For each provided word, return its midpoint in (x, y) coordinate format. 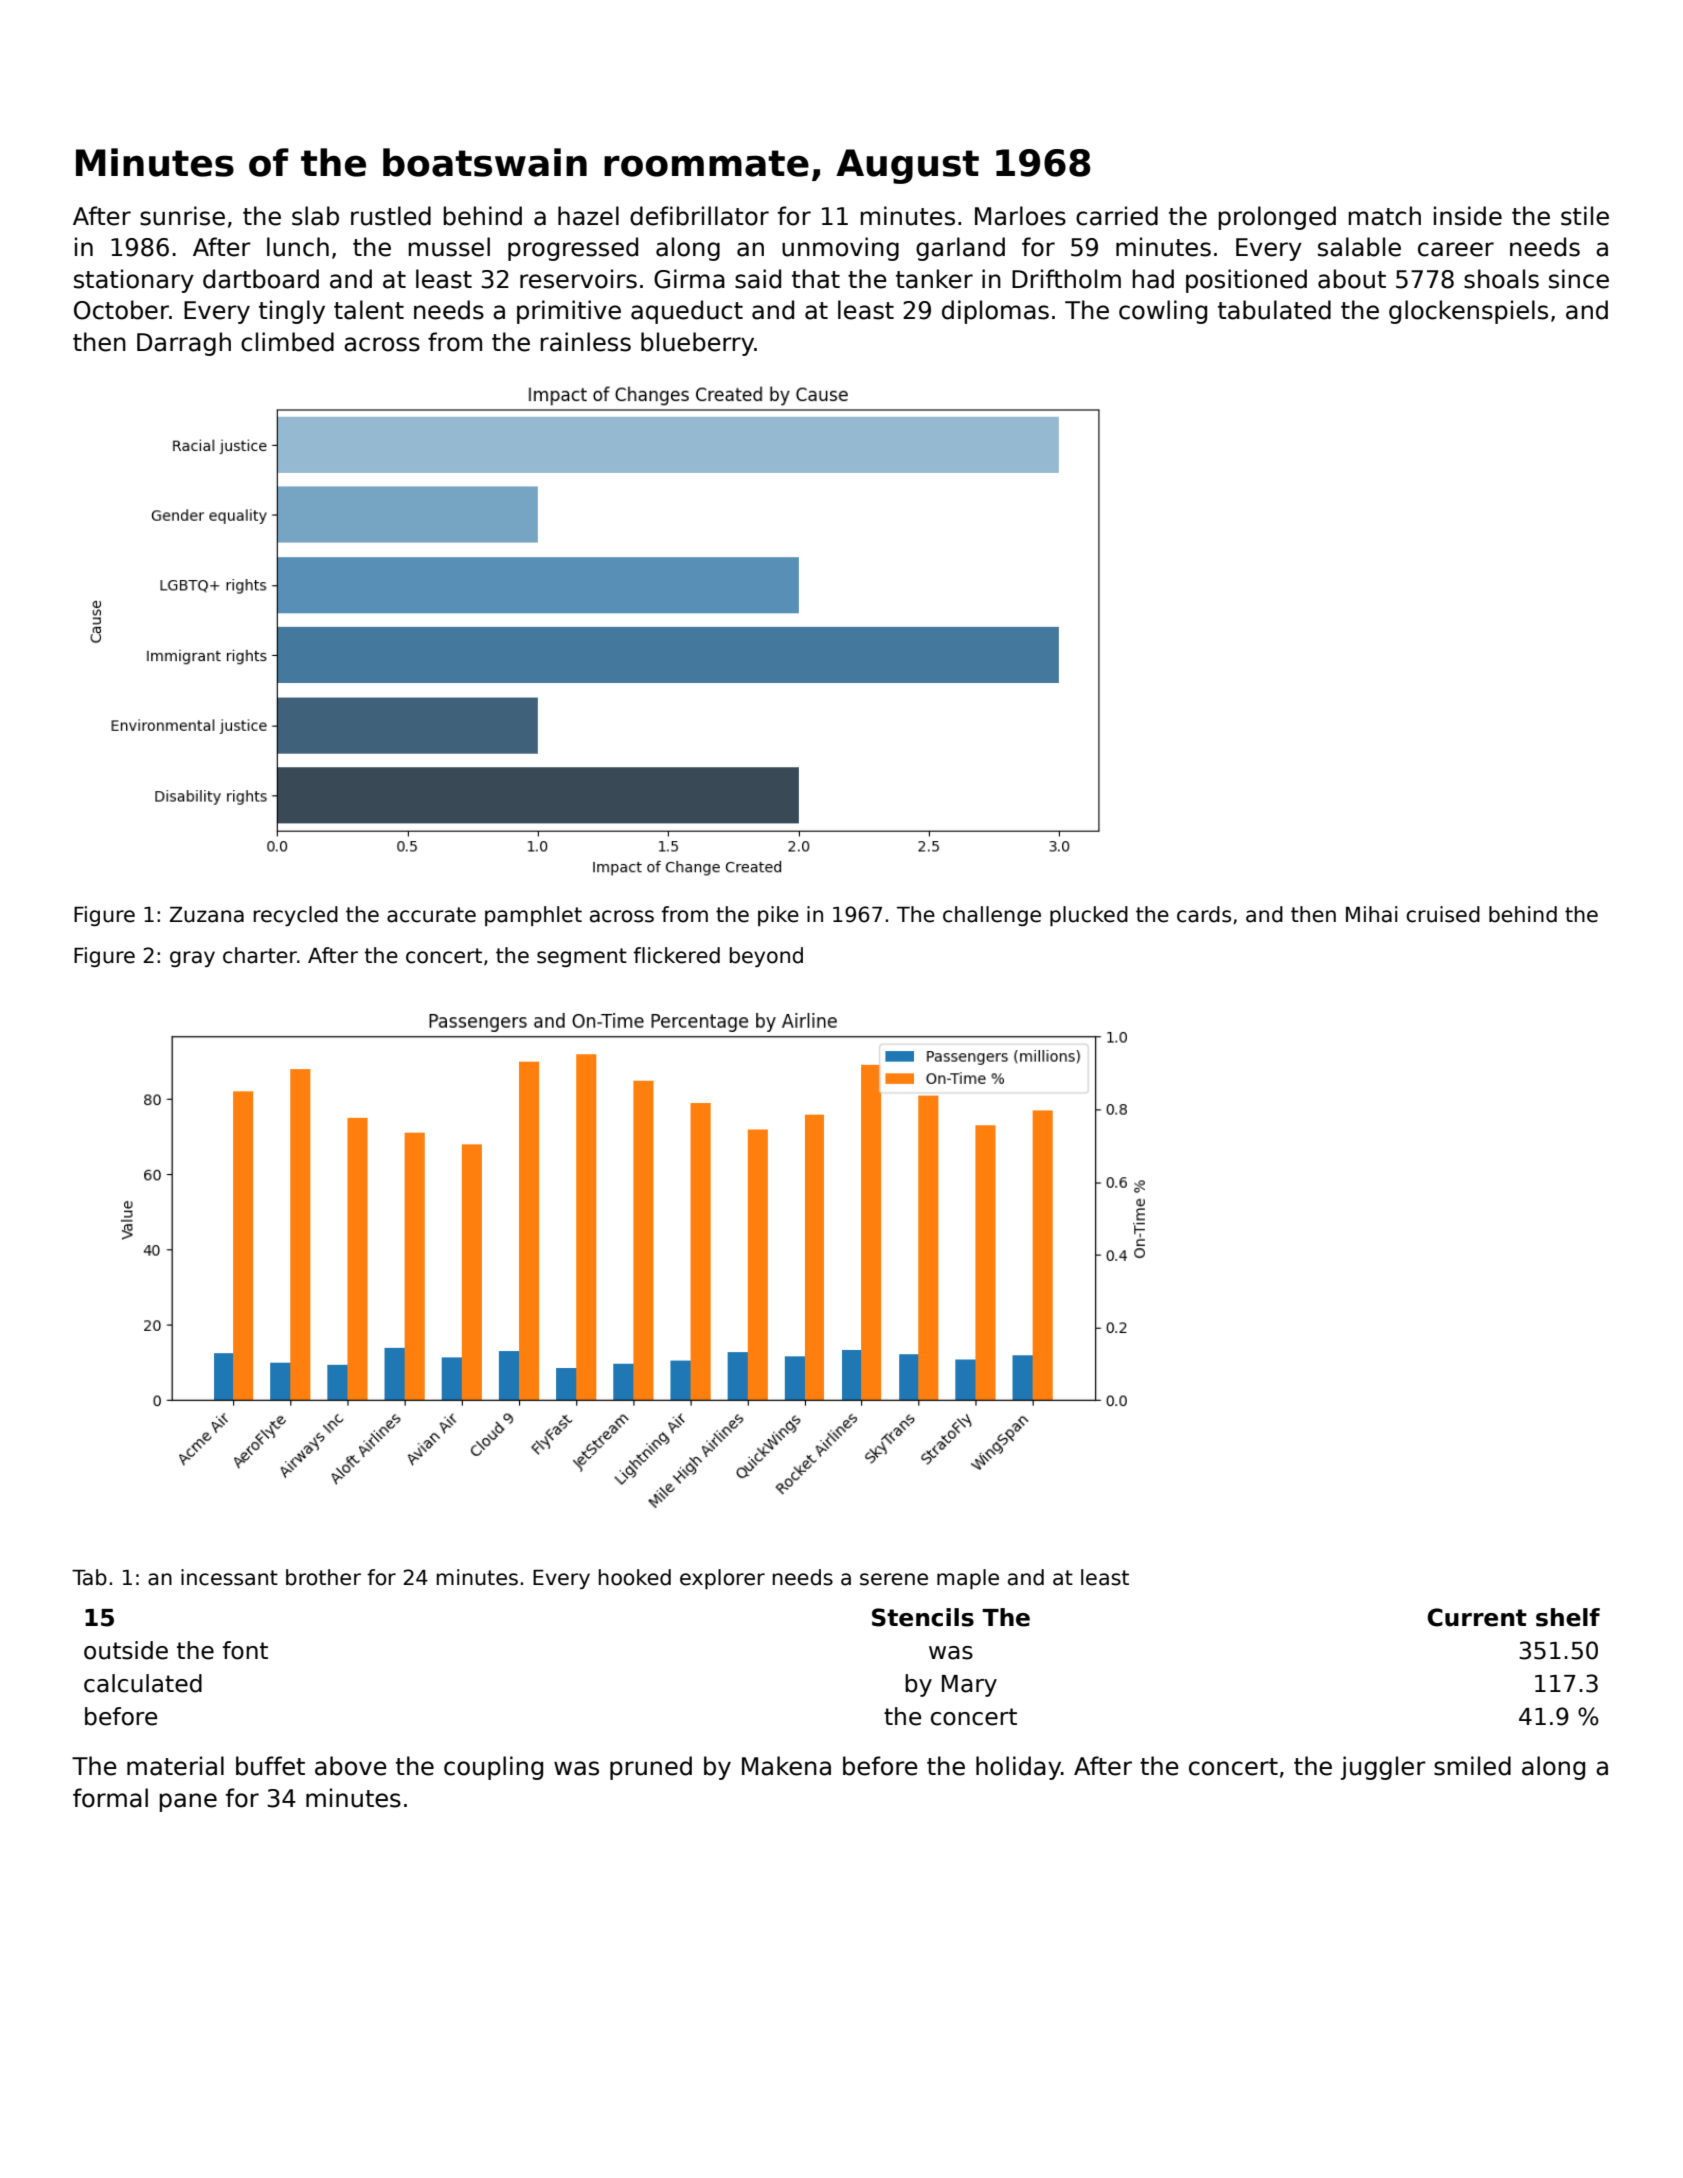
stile (1585, 216)
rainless (586, 342)
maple (968, 1579)
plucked (1089, 916)
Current (1477, 1617)
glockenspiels (1468, 312)
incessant (229, 1577)
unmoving (840, 249)
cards (1204, 914)
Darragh (184, 344)
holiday (1018, 1768)
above (351, 1766)
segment (582, 957)
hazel (588, 216)
